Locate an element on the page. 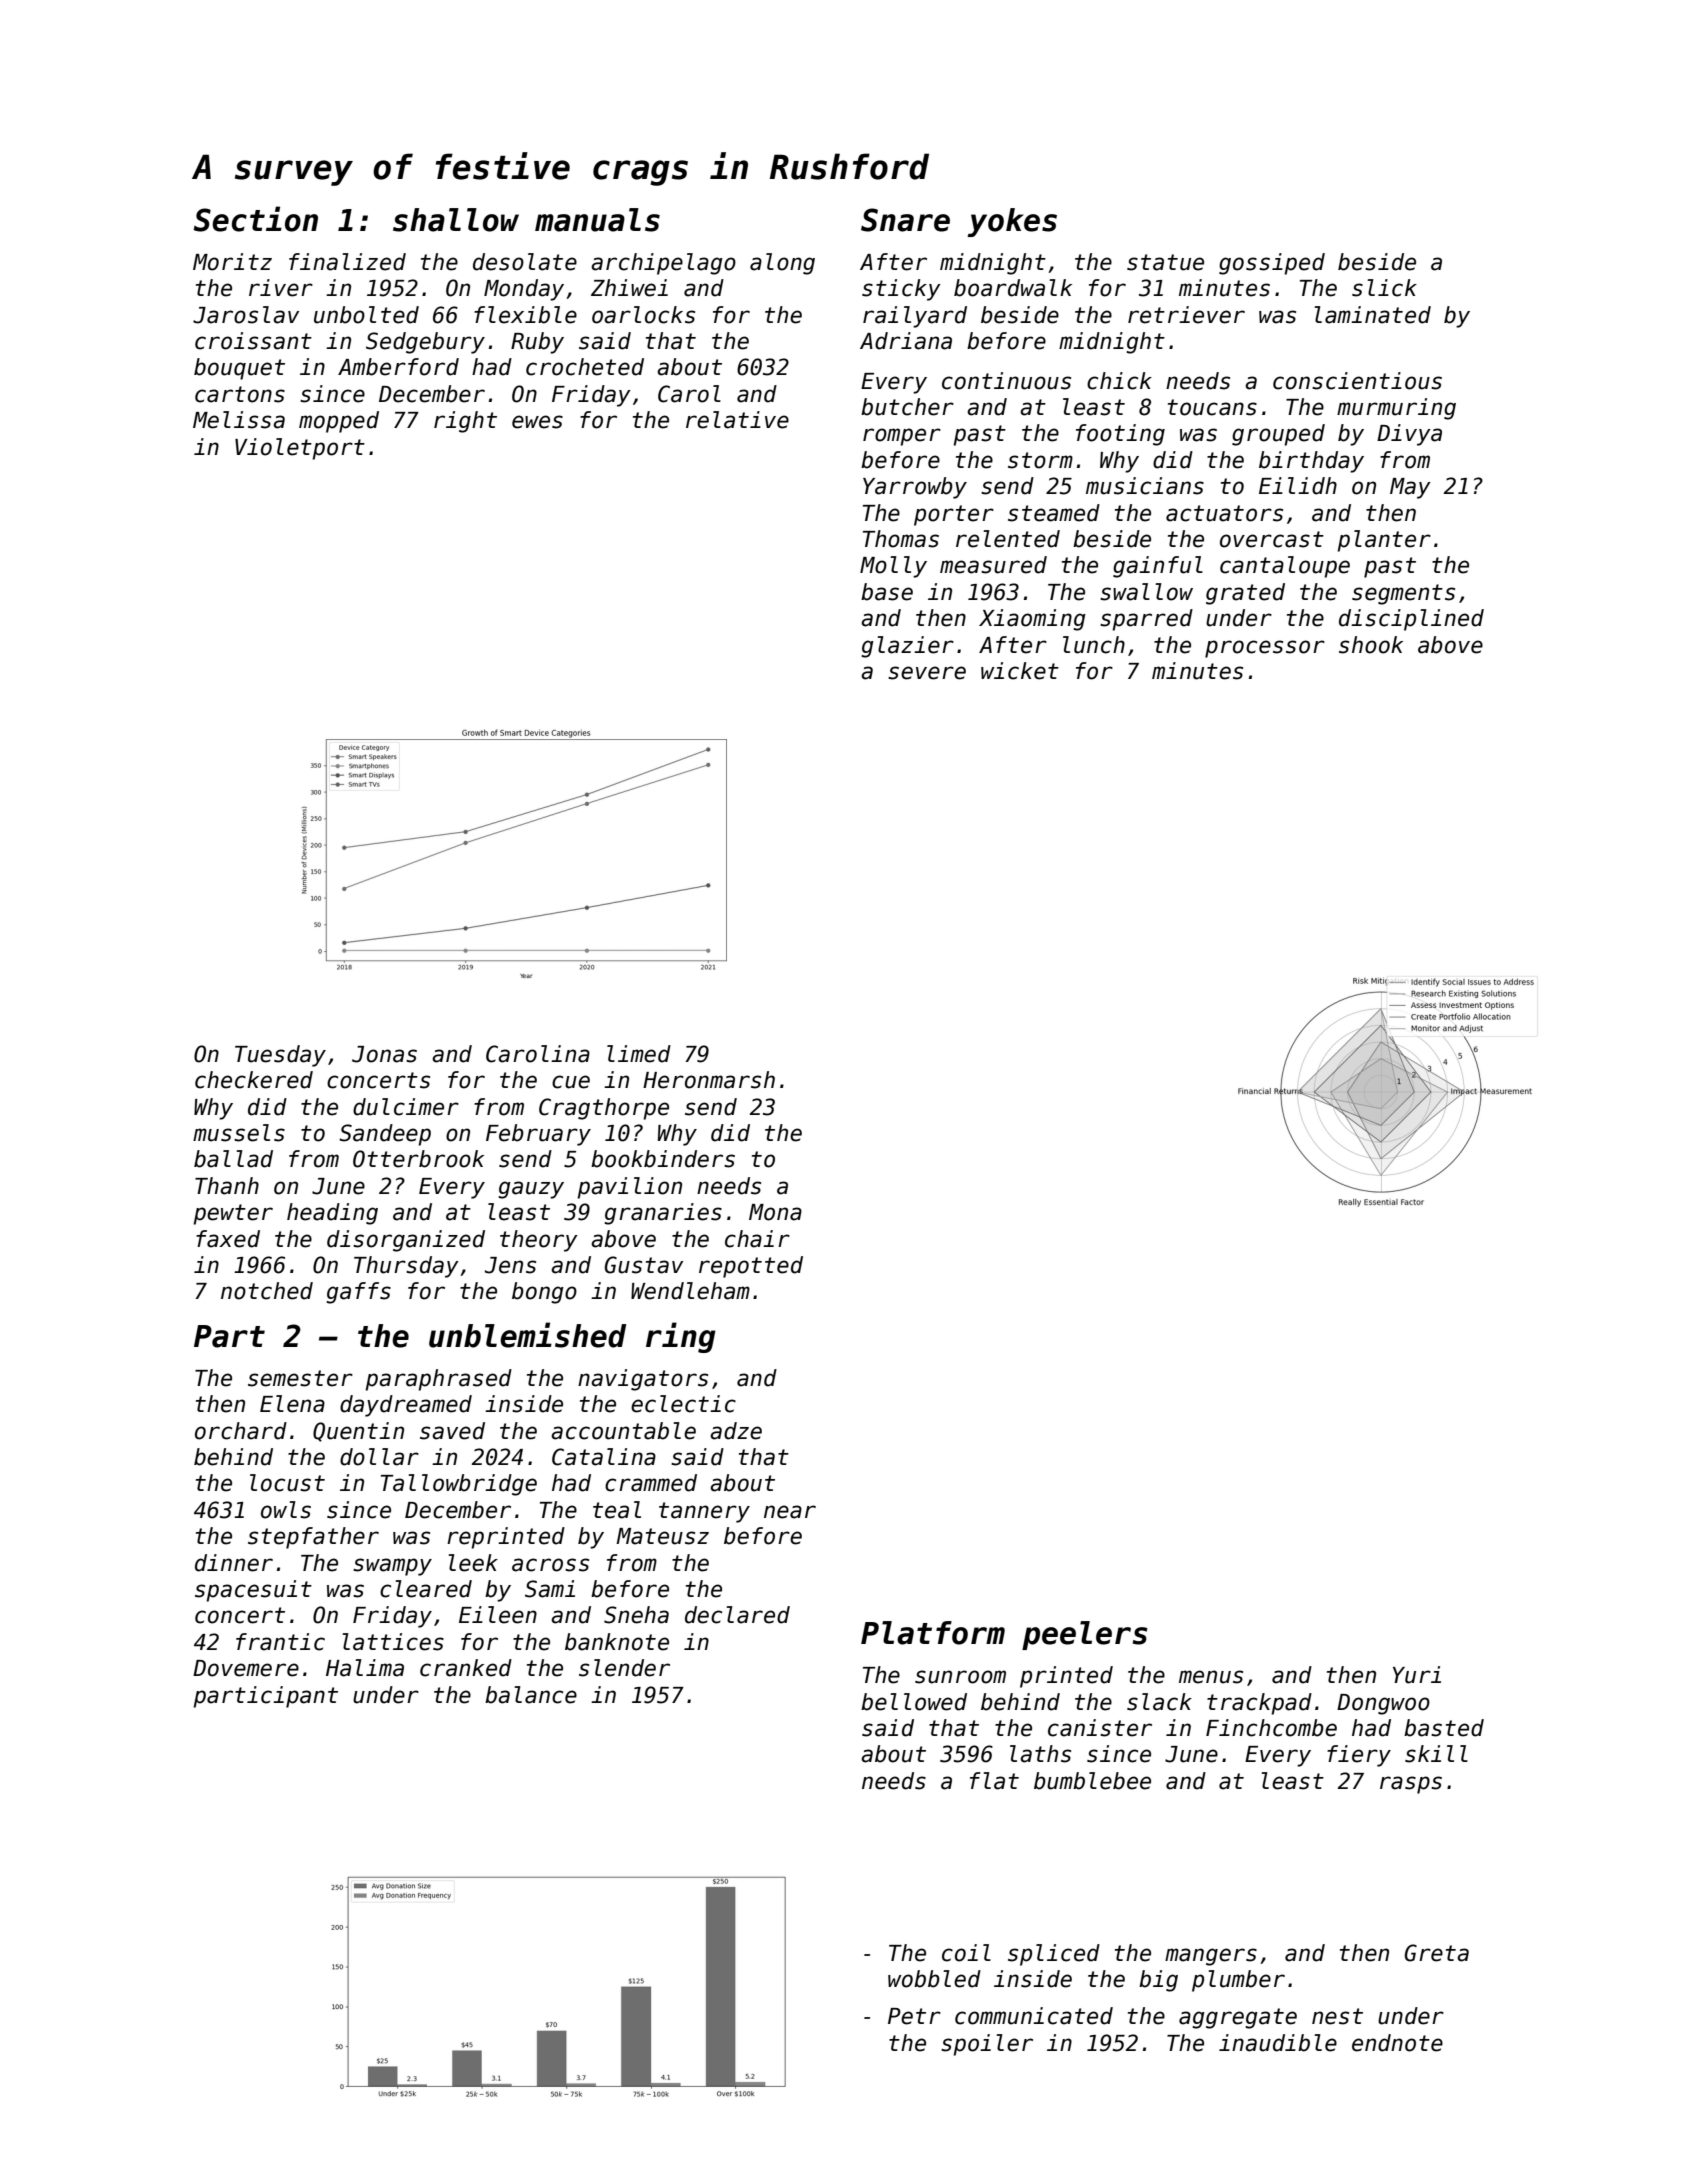  shallow is located at coordinates (456, 220).
